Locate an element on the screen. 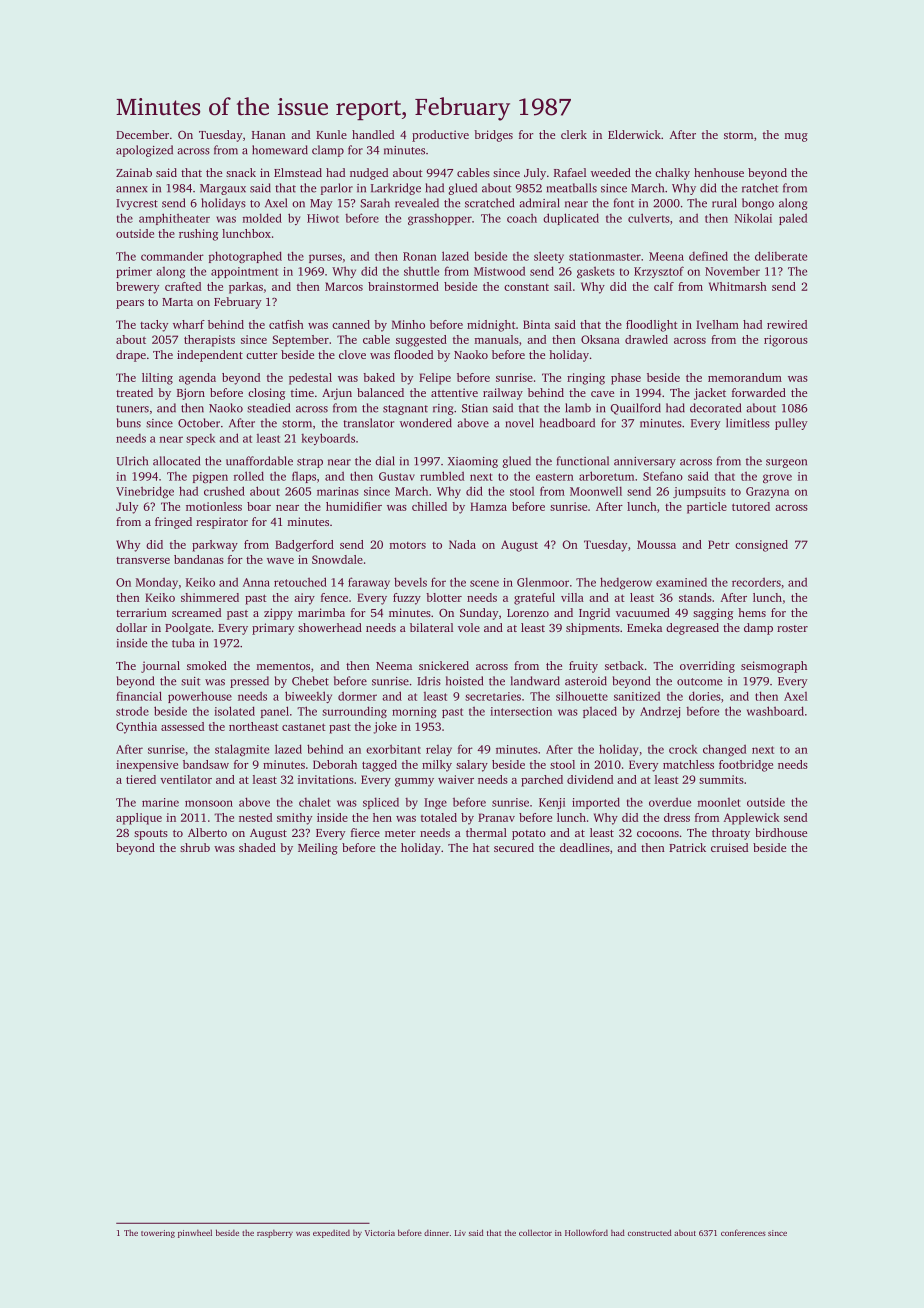  purses is located at coordinates (325, 258).
